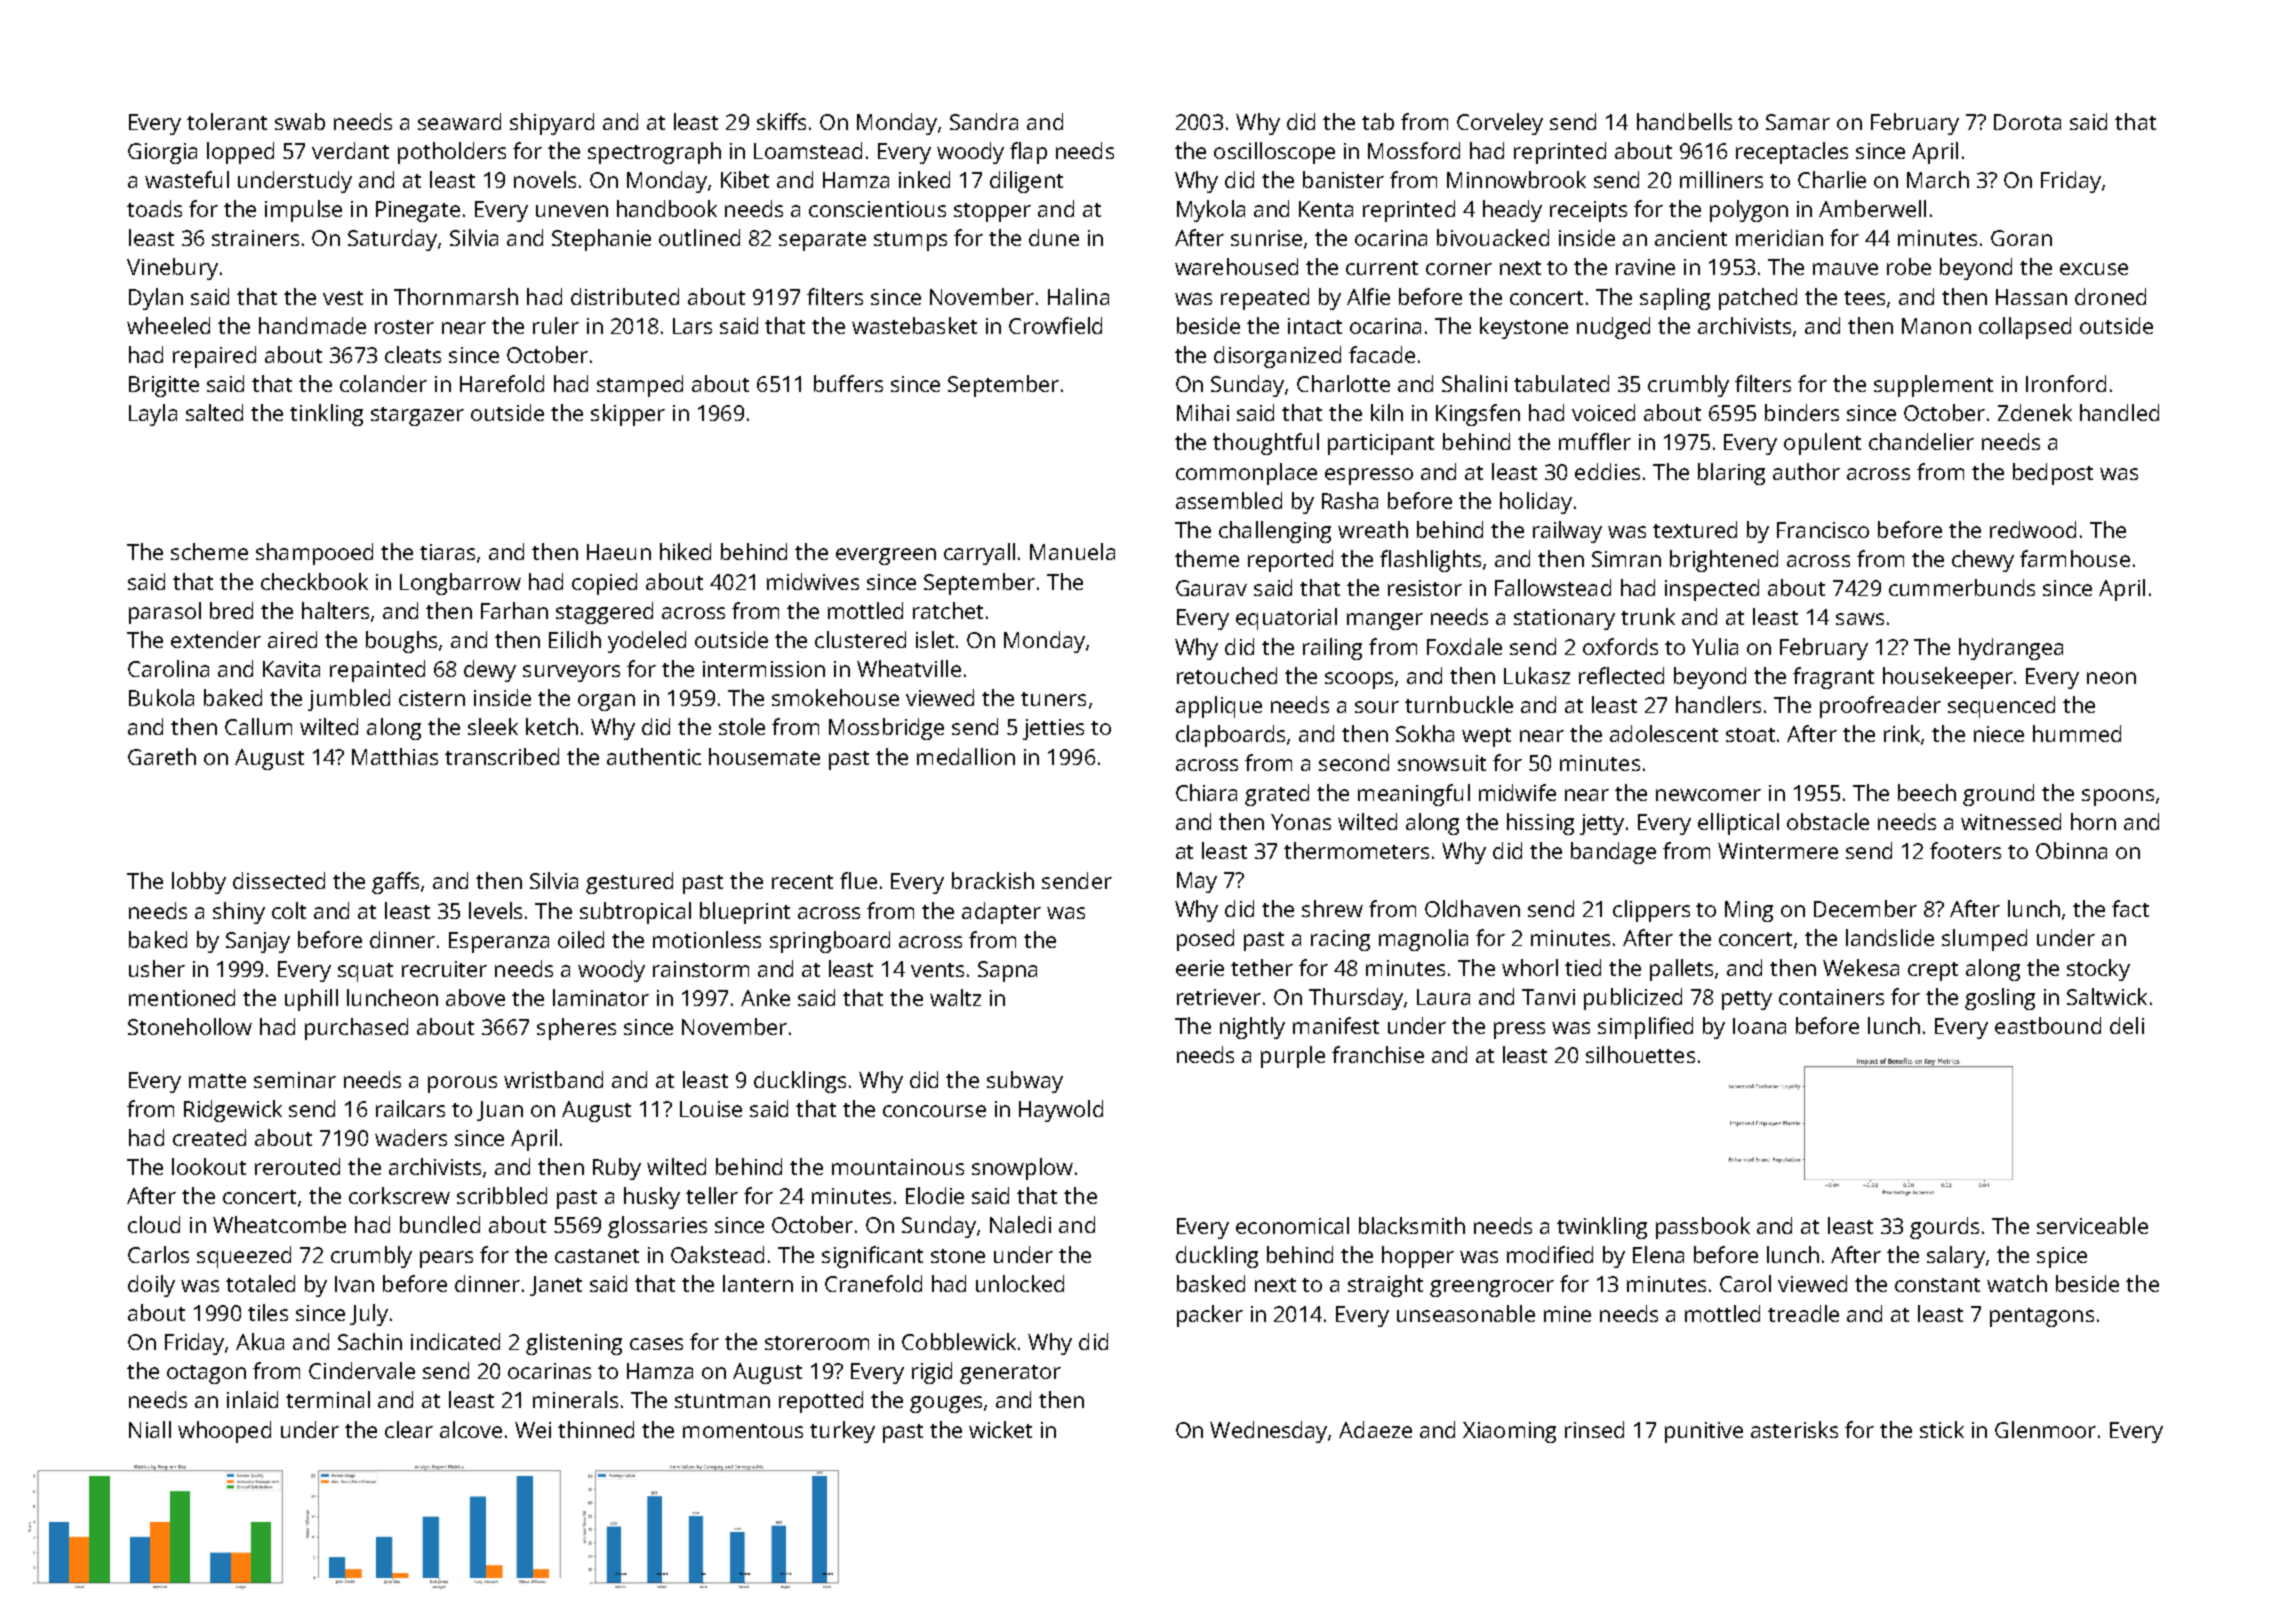 The width and height of the document is (2292, 1620). What do you see at coordinates (2048, 1025) in the document?
I see `eastbound` at bounding box center [2048, 1025].
